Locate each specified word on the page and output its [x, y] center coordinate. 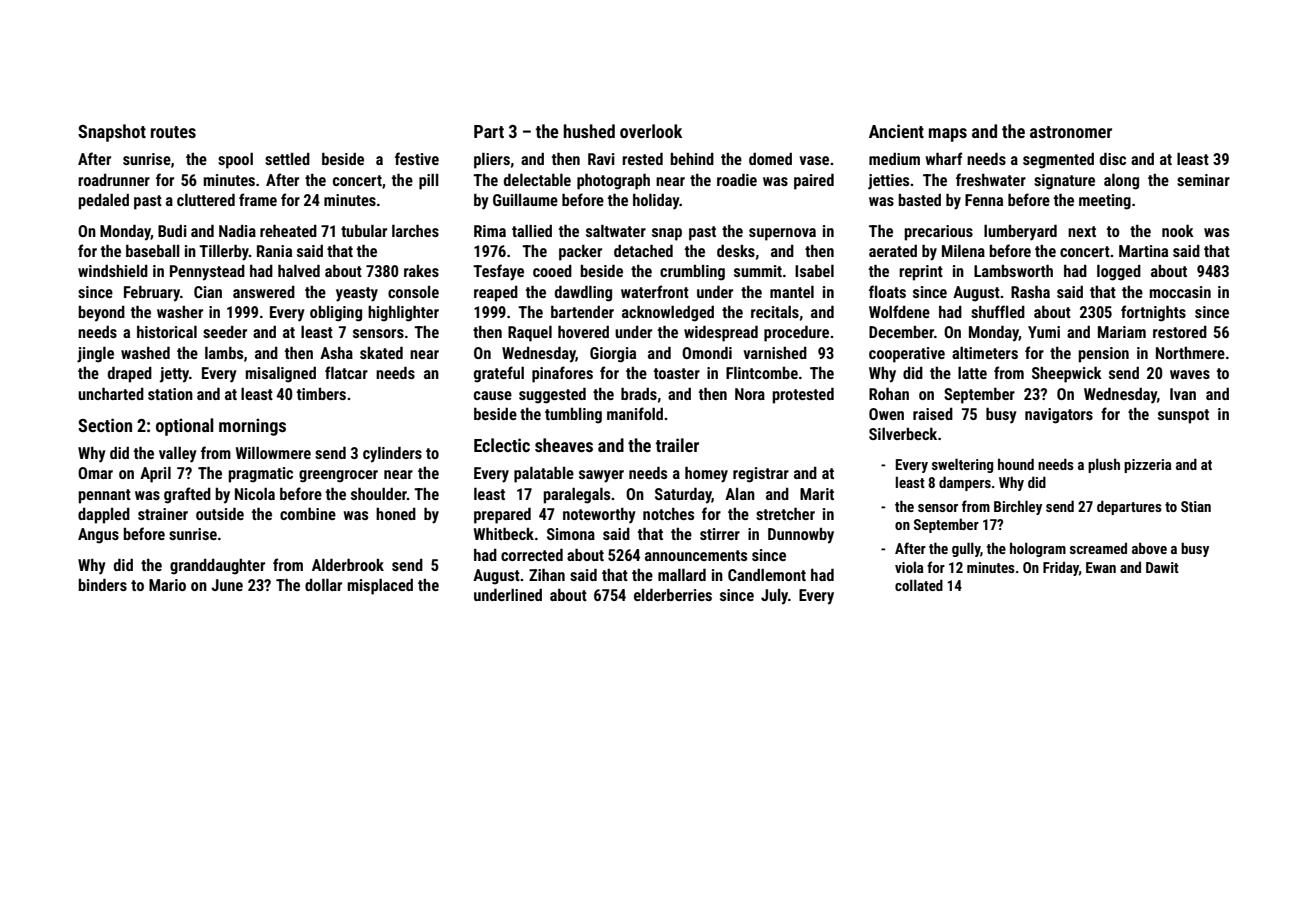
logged [1119, 273]
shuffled [998, 311]
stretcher [785, 514]
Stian [1196, 506]
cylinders [392, 455]
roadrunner [114, 180]
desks [736, 251]
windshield [113, 271]
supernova [782, 234]
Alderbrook [348, 565]
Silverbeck [903, 434]
